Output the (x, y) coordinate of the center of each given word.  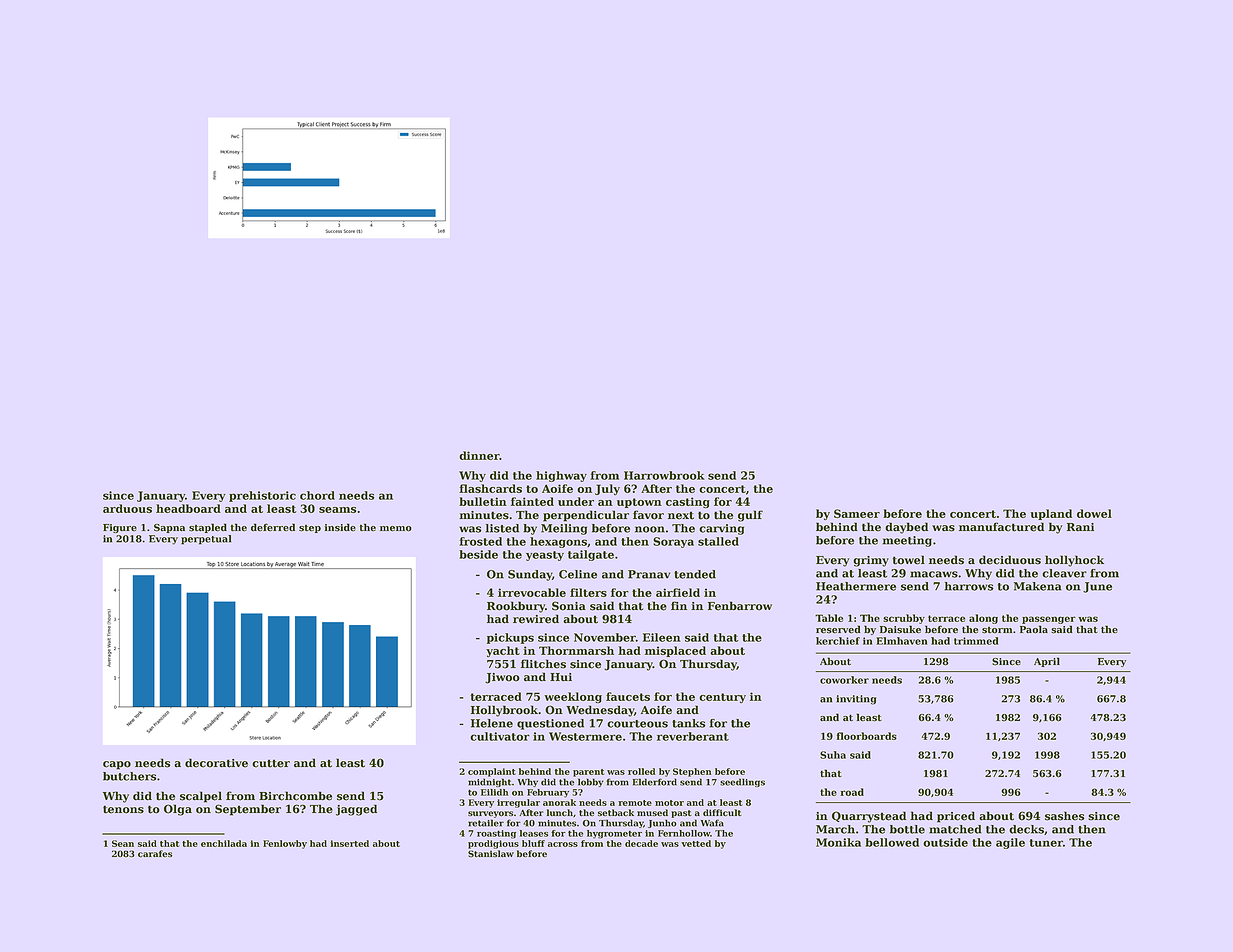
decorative (216, 763)
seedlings (742, 782)
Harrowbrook (664, 475)
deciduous (1010, 560)
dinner (479, 455)
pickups (510, 638)
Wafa (712, 823)
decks (1026, 829)
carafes (155, 854)
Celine (578, 574)
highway (561, 476)
